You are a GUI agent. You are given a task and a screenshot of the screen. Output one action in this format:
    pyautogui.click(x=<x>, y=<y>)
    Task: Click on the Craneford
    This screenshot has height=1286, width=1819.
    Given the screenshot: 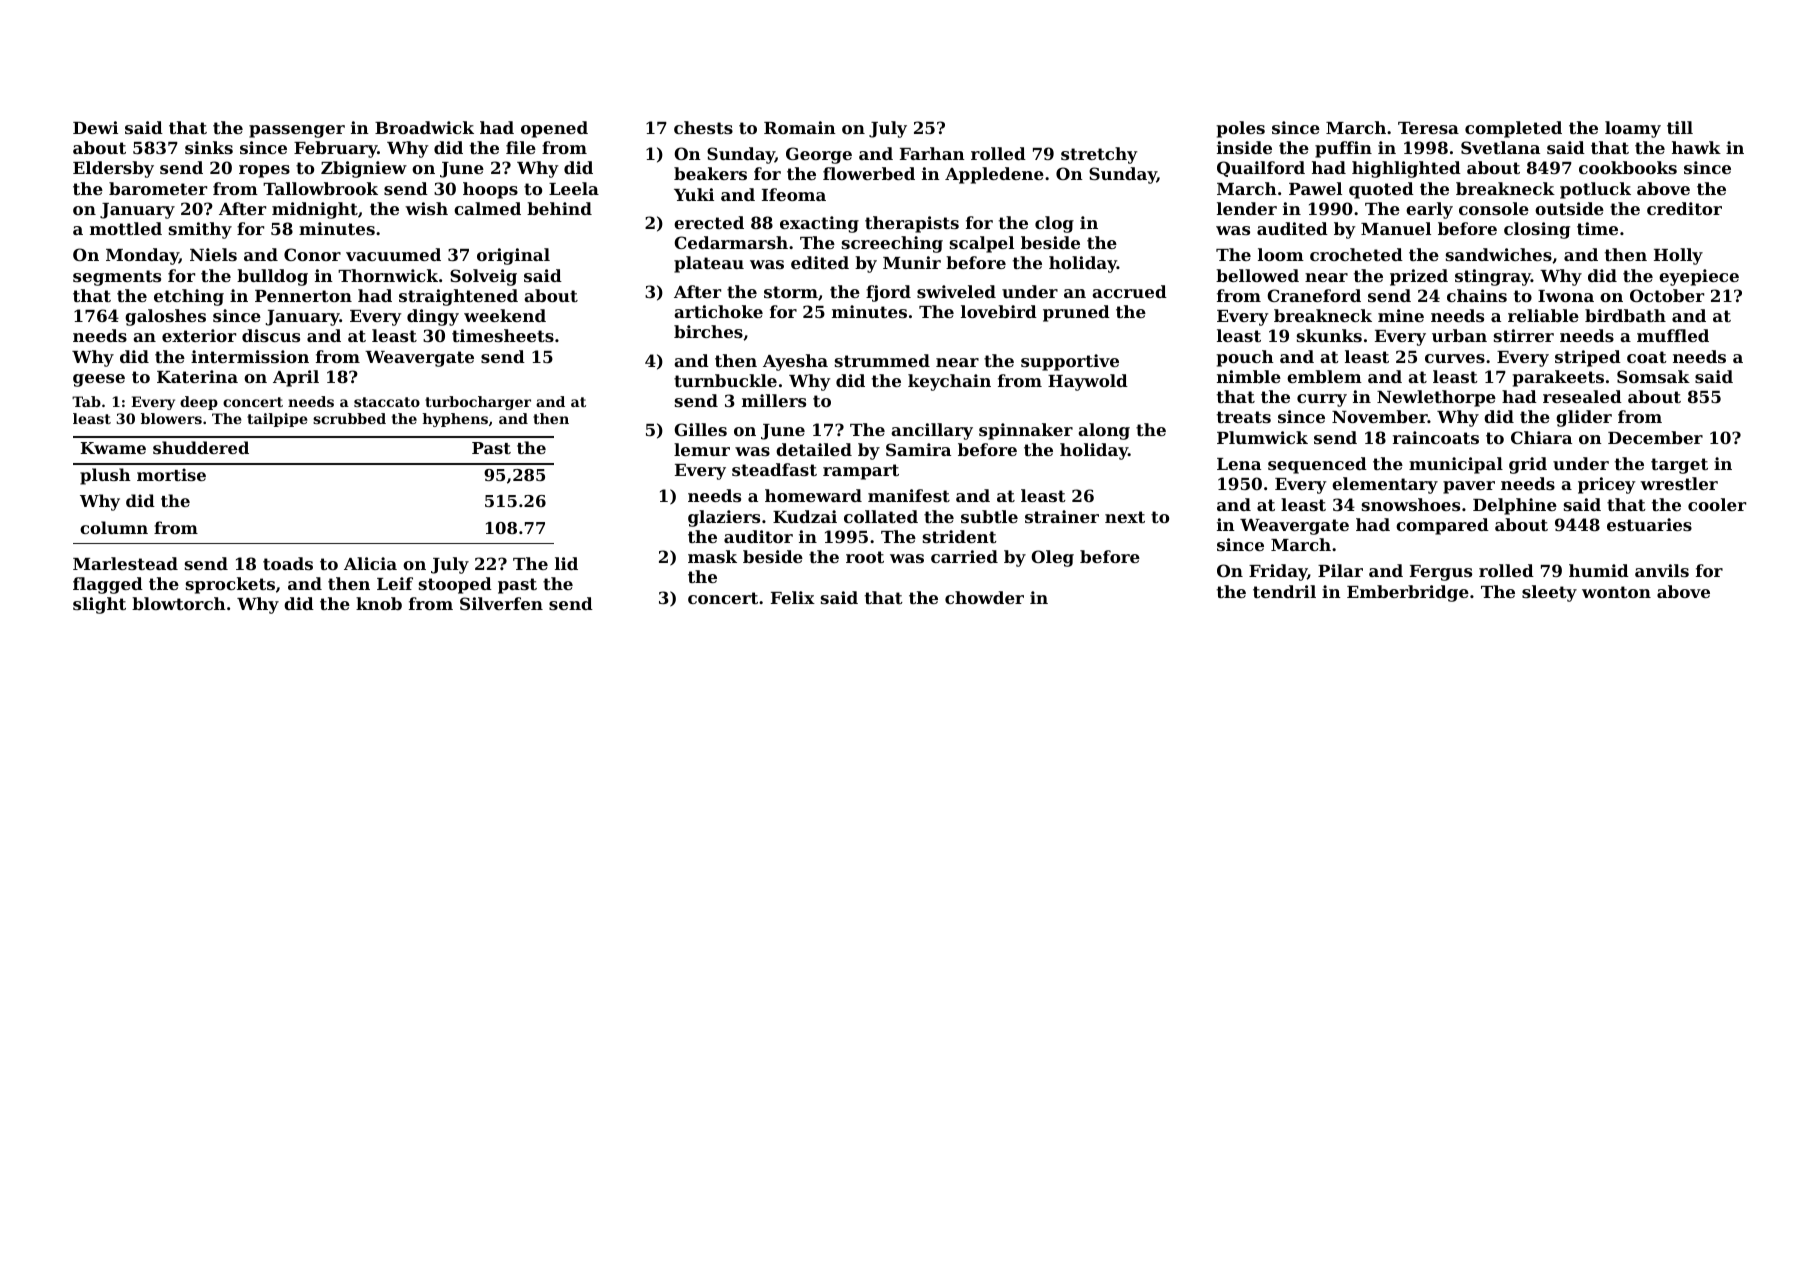 What is the action you would take?
    pyautogui.click(x=1314, y=295)
